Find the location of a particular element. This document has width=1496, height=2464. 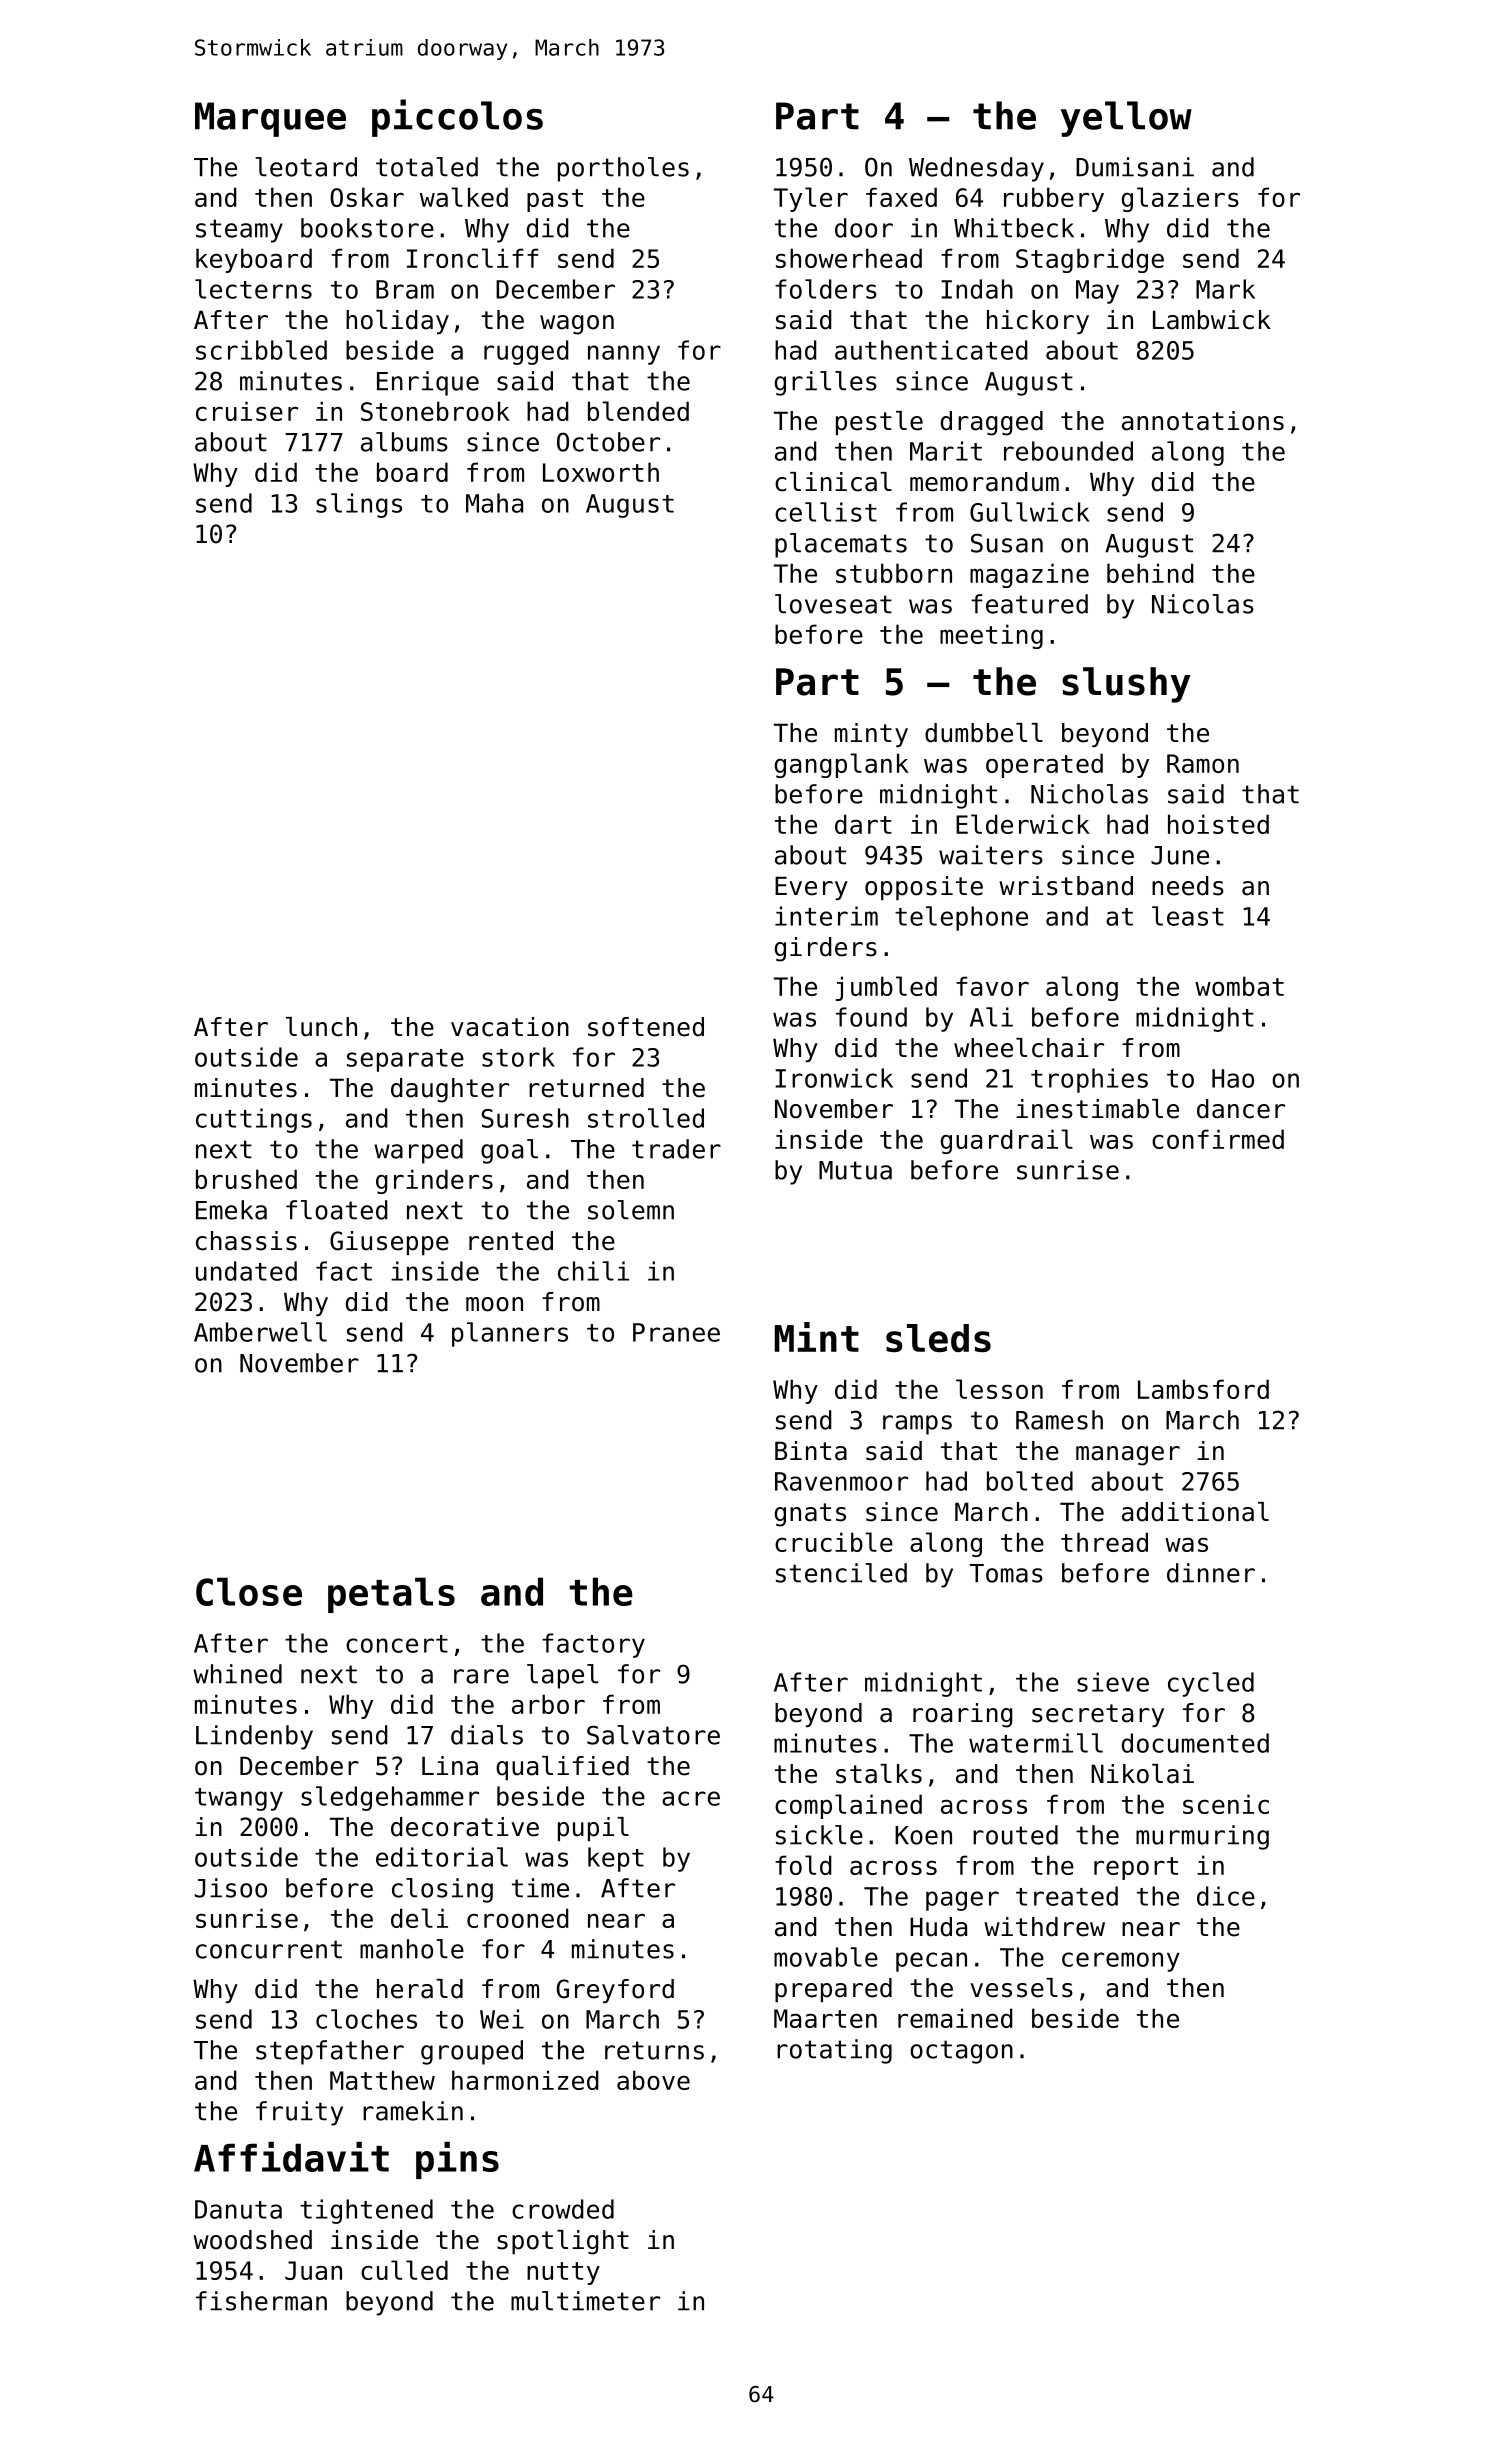

rotating is located at coordinates (834, 2051).
